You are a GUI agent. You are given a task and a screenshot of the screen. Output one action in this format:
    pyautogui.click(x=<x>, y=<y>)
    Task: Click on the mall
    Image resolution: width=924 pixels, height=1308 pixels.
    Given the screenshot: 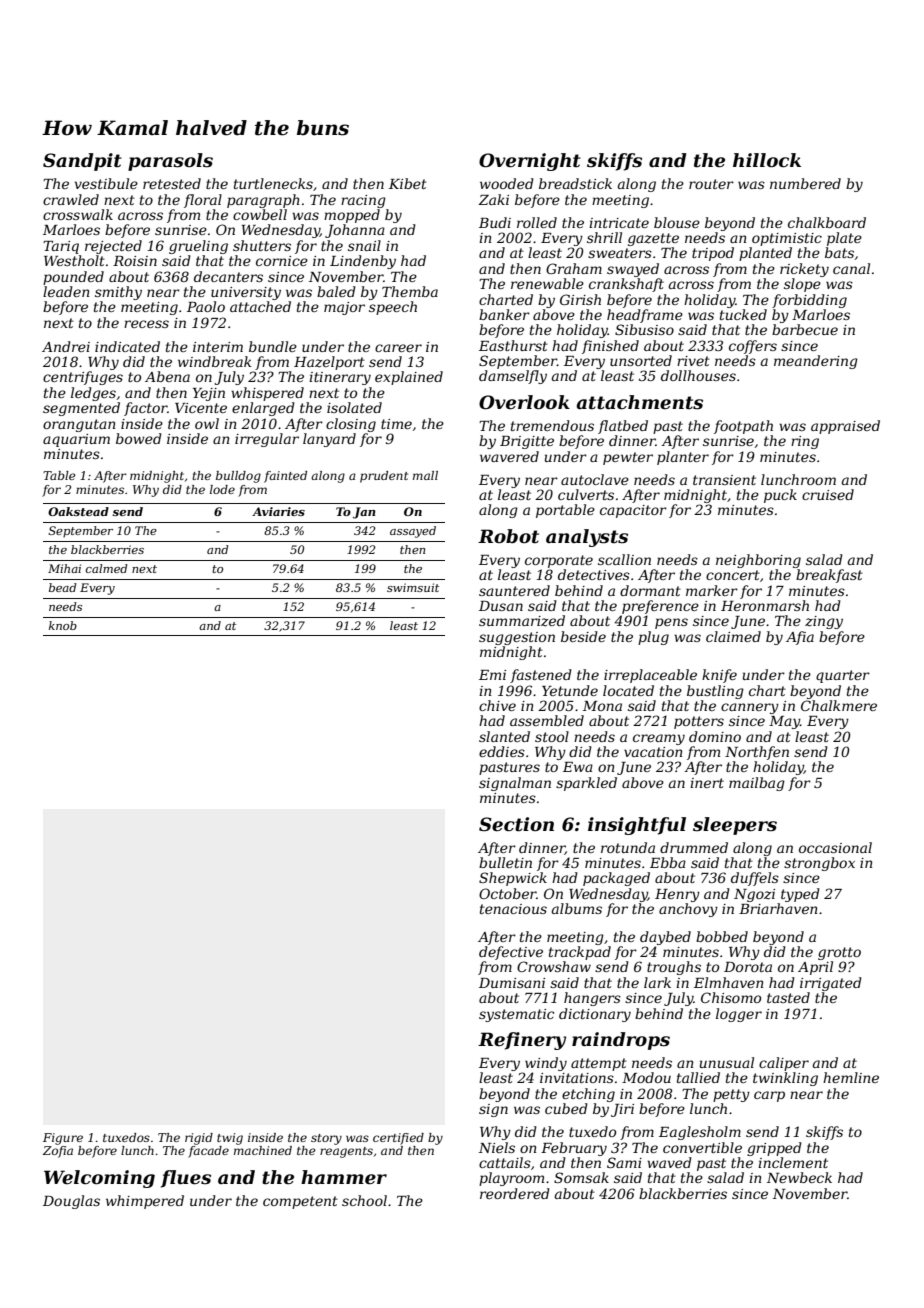 What is the action you would take?
    pyautogui.click(x=425, y=475)
